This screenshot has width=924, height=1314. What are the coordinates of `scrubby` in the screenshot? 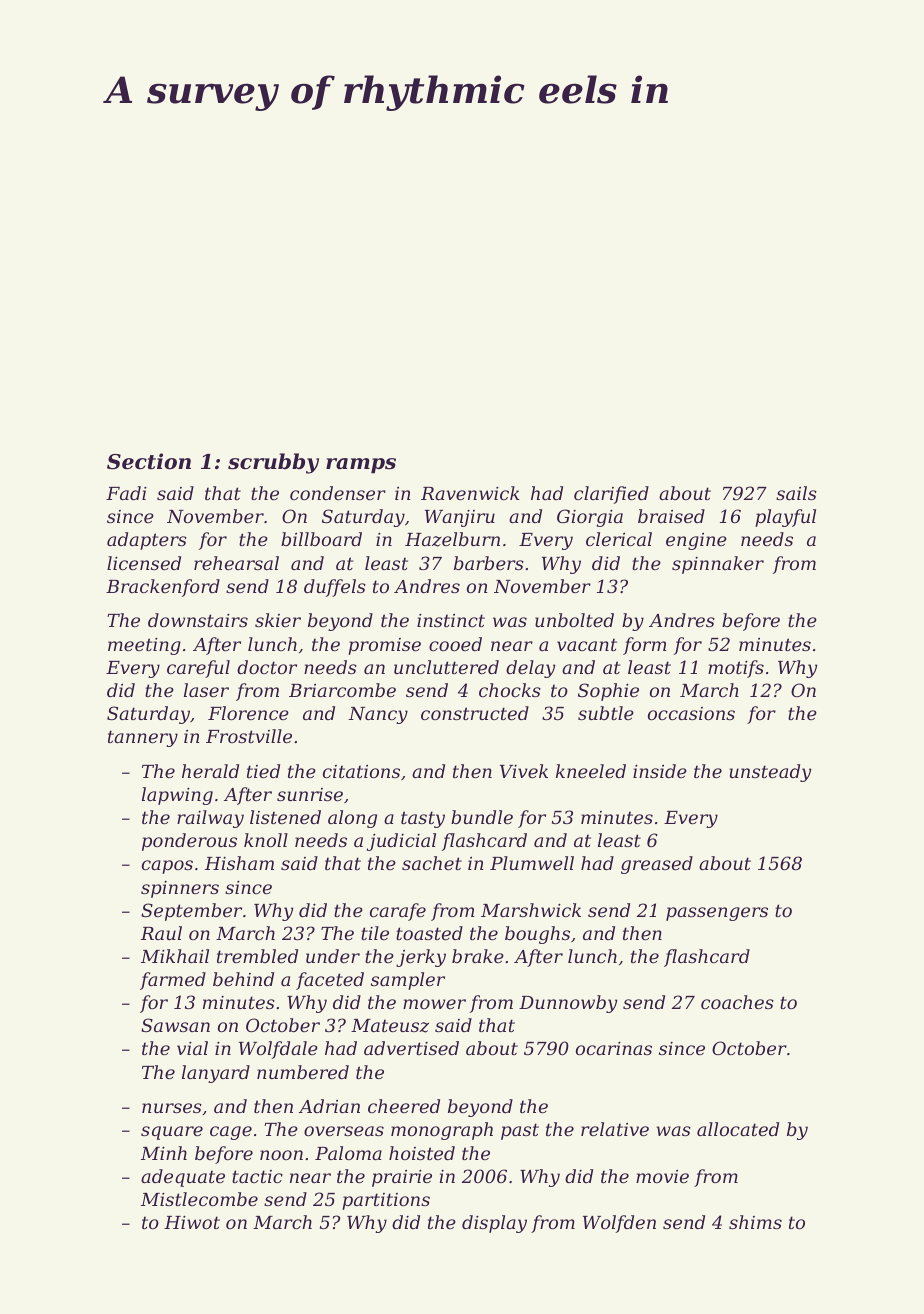 It's located at (273, 463).
